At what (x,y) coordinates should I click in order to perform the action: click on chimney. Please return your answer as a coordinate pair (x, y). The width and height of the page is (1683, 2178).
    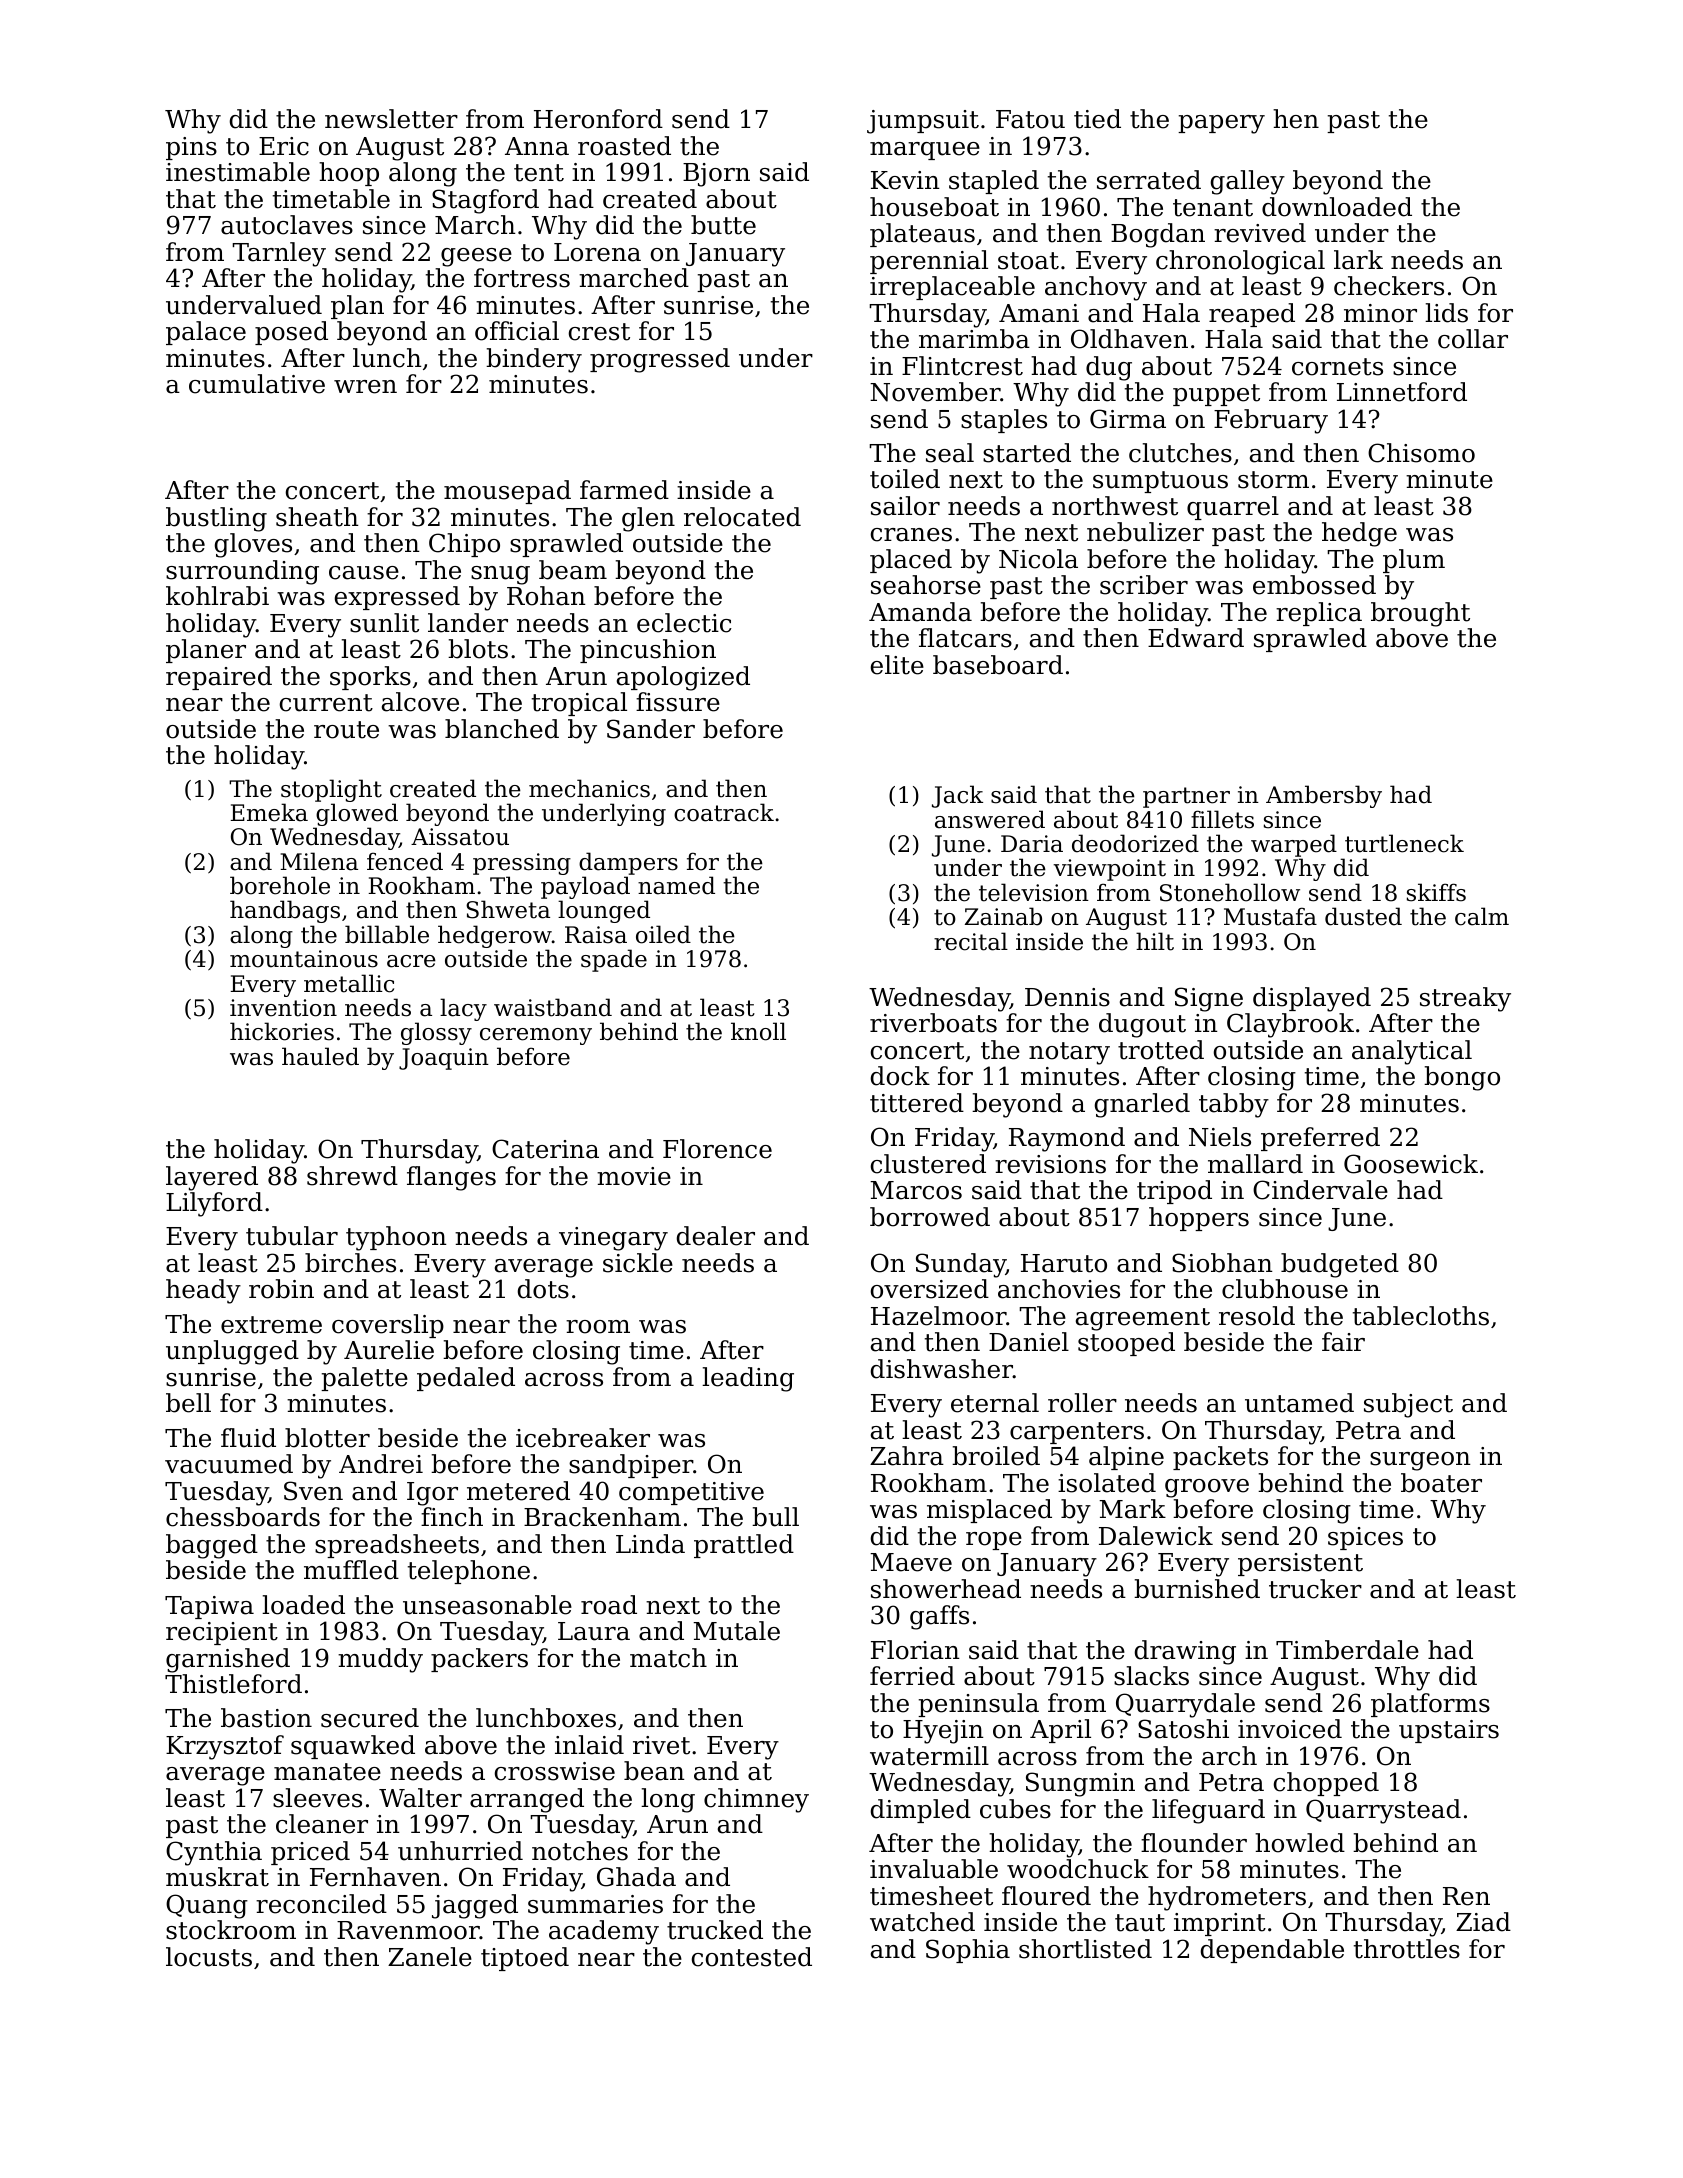
    Looking at the image, I should click on (756, 1800).
